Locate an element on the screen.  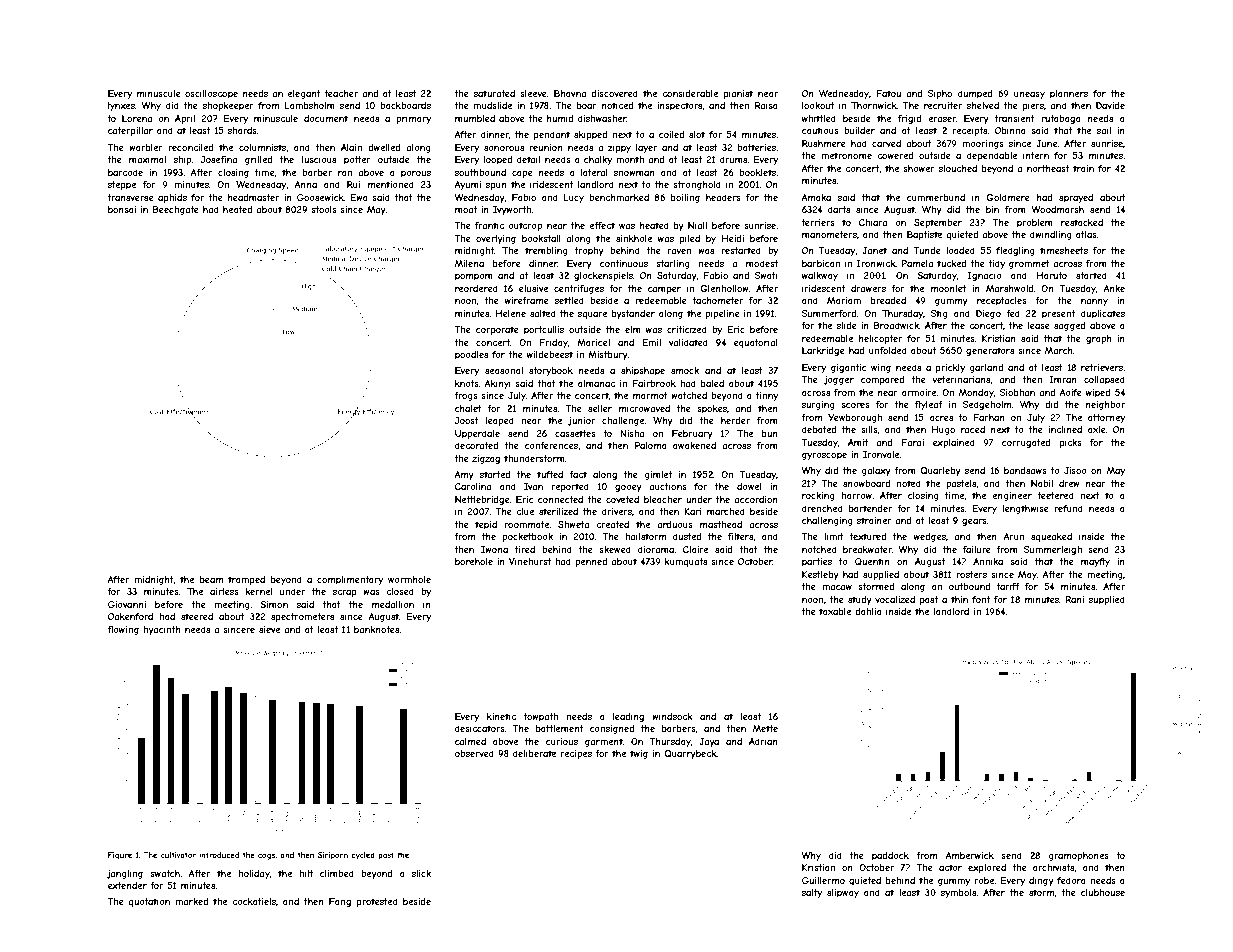
cultivator is located at coordinates (178, 855).
